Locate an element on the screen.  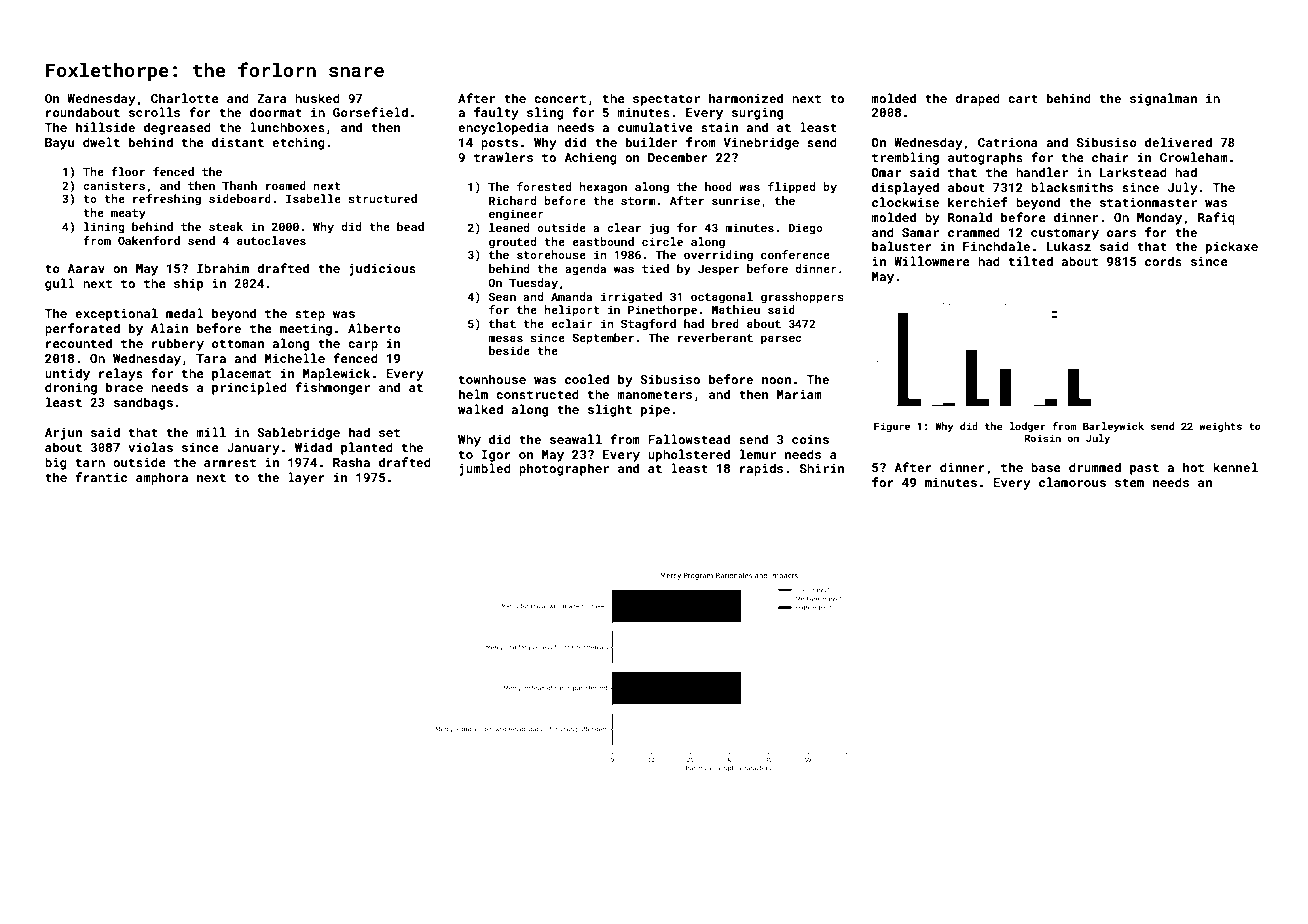
harmonized is located at coordinates (746, 98).
